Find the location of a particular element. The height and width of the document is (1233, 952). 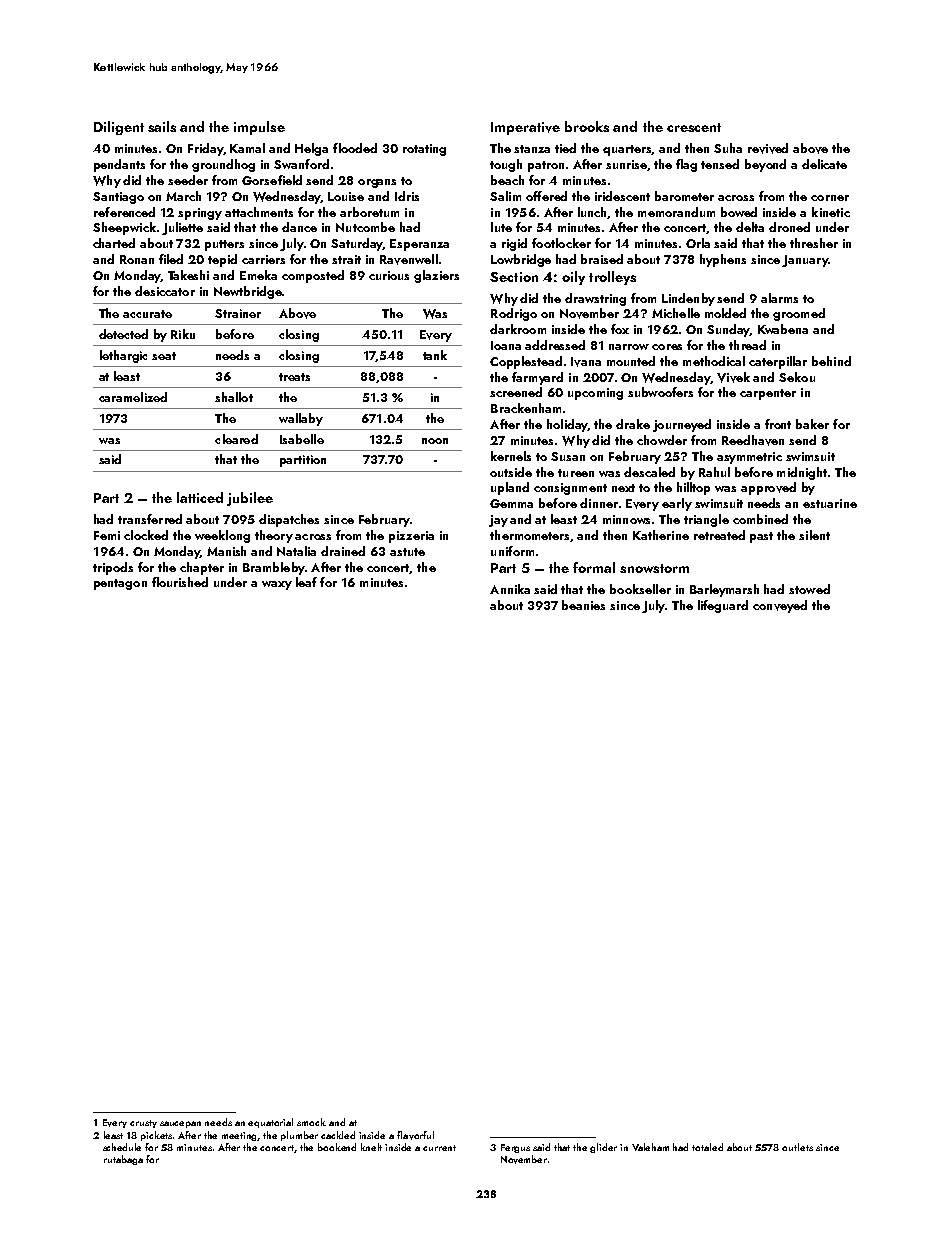

pizzeria is located at coordinates (411, 537).
